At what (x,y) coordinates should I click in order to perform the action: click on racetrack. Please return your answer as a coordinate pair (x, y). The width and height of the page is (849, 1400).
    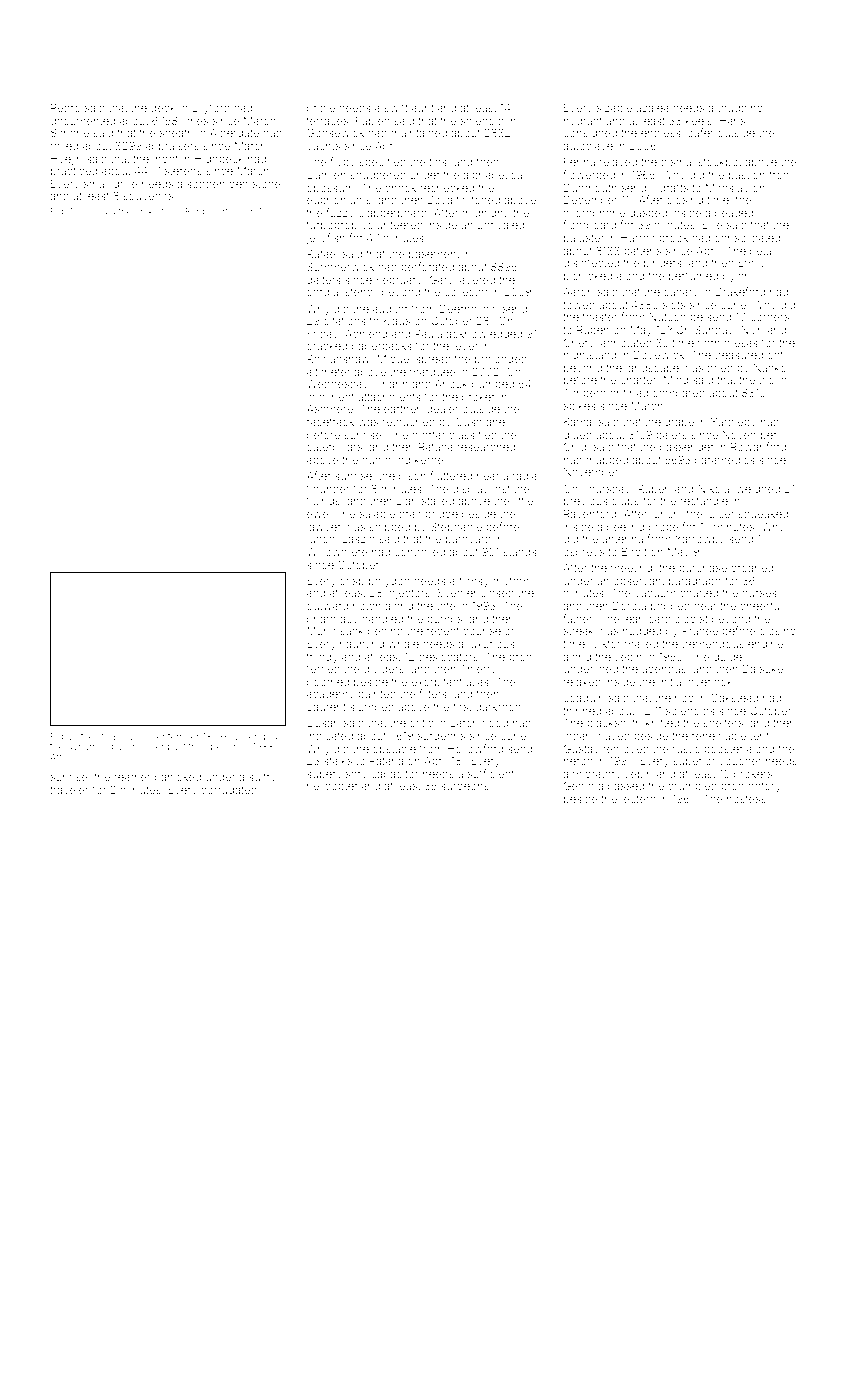
    Looking at the image, I should click on (330, 422).
